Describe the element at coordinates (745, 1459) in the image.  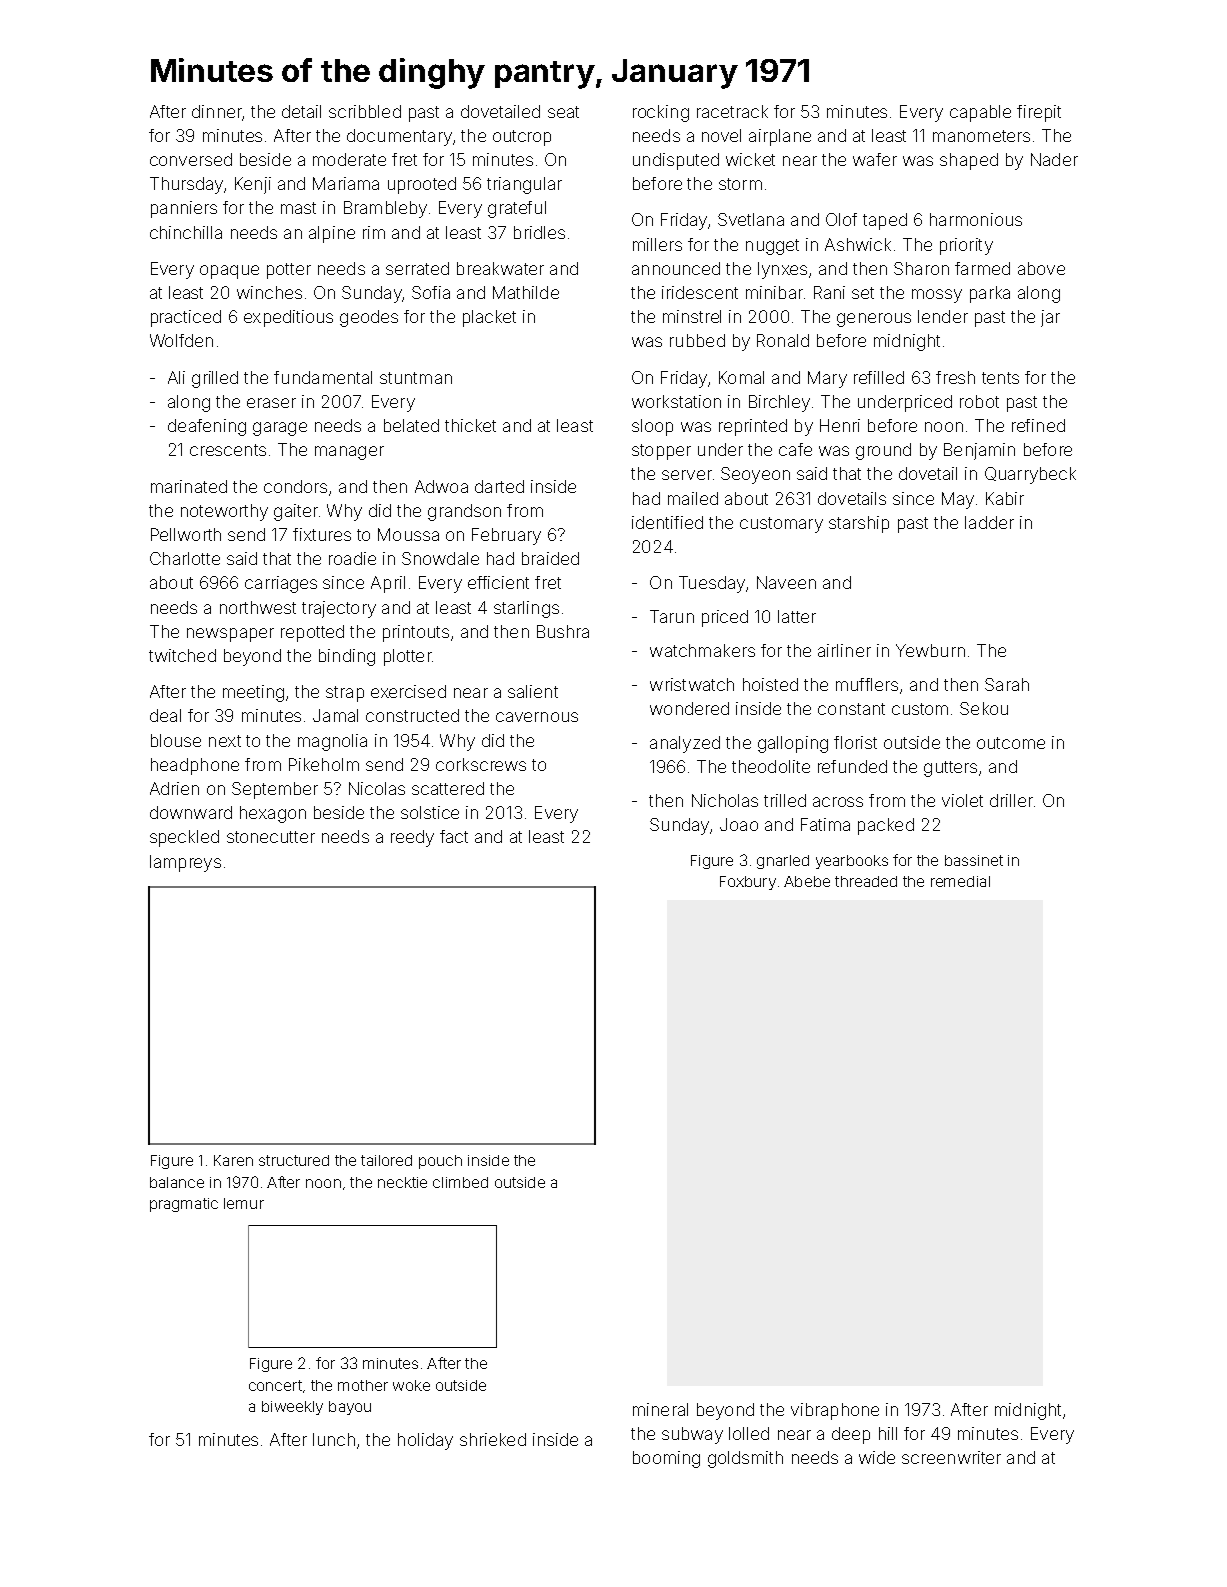
I see `goldsmith` at that location.
